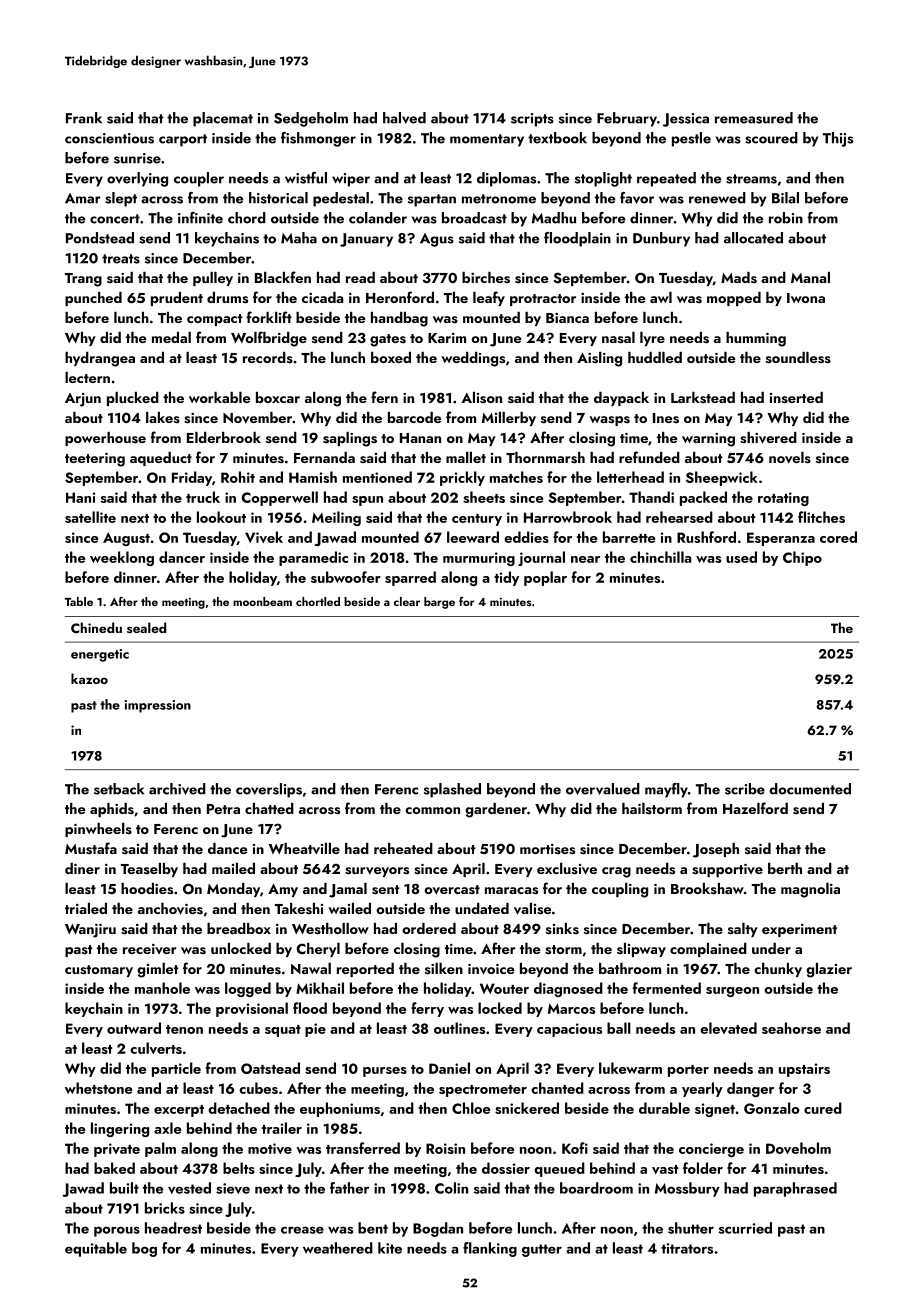 This screenshot has height=1314, width=924. I want to click on treats, so click(121, 259).
